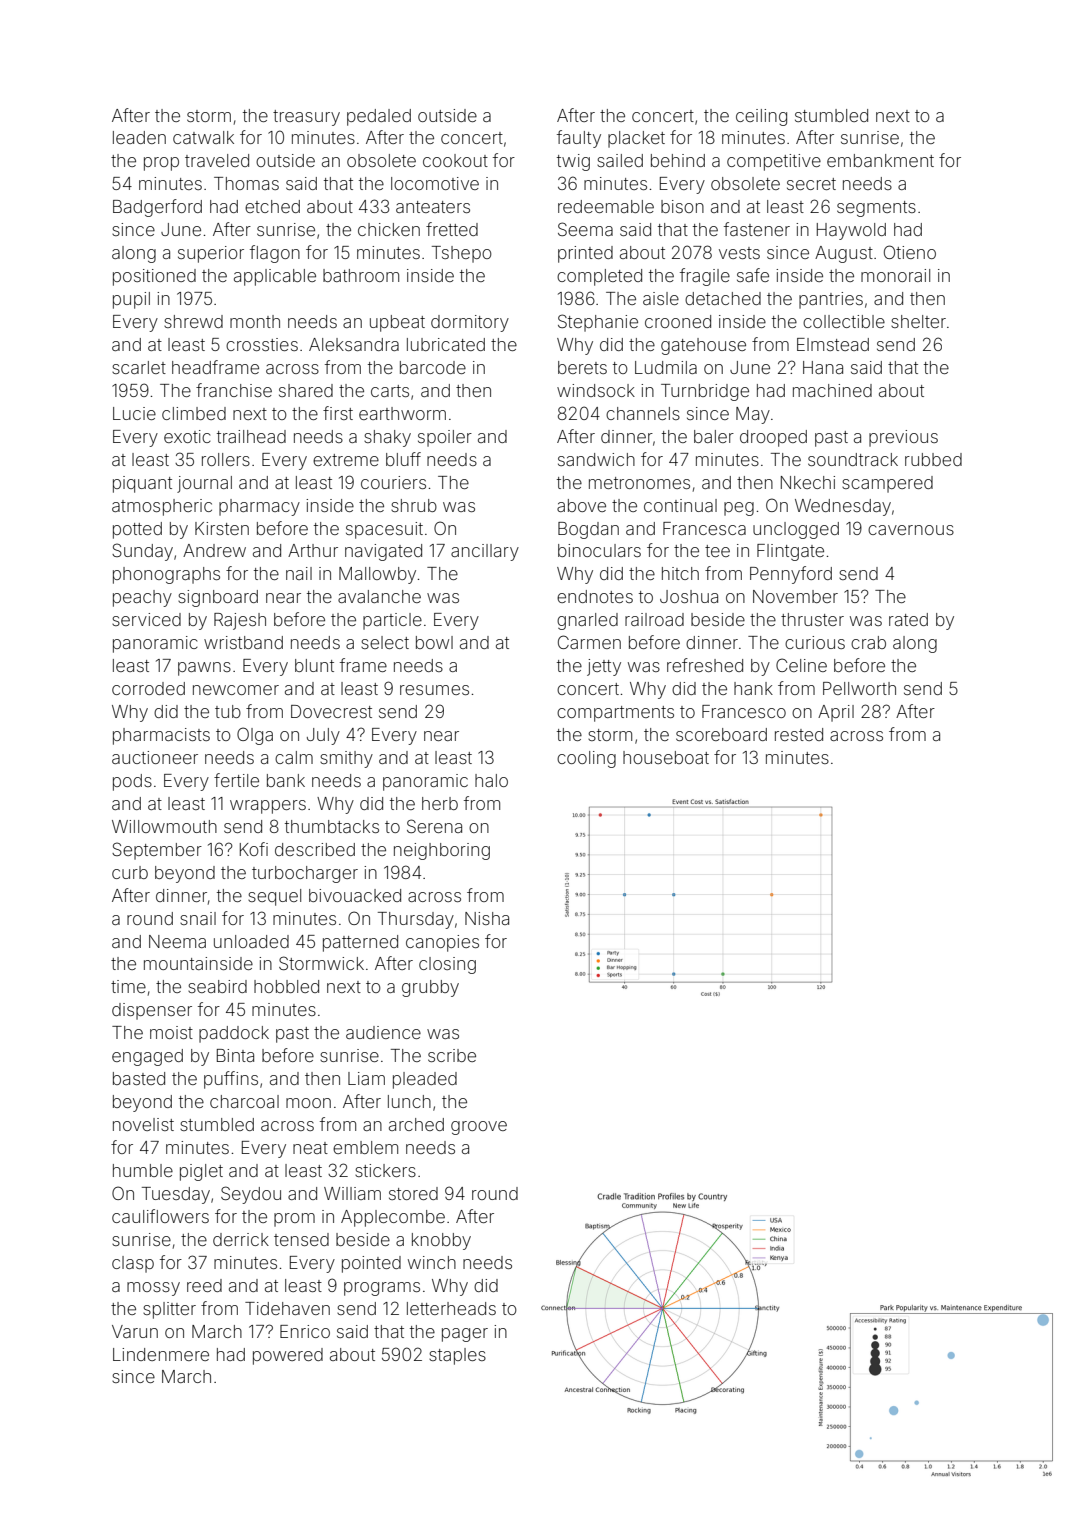 The height and width of the image is (1521, 1076). I want to click on berets, so click(582, 367).
